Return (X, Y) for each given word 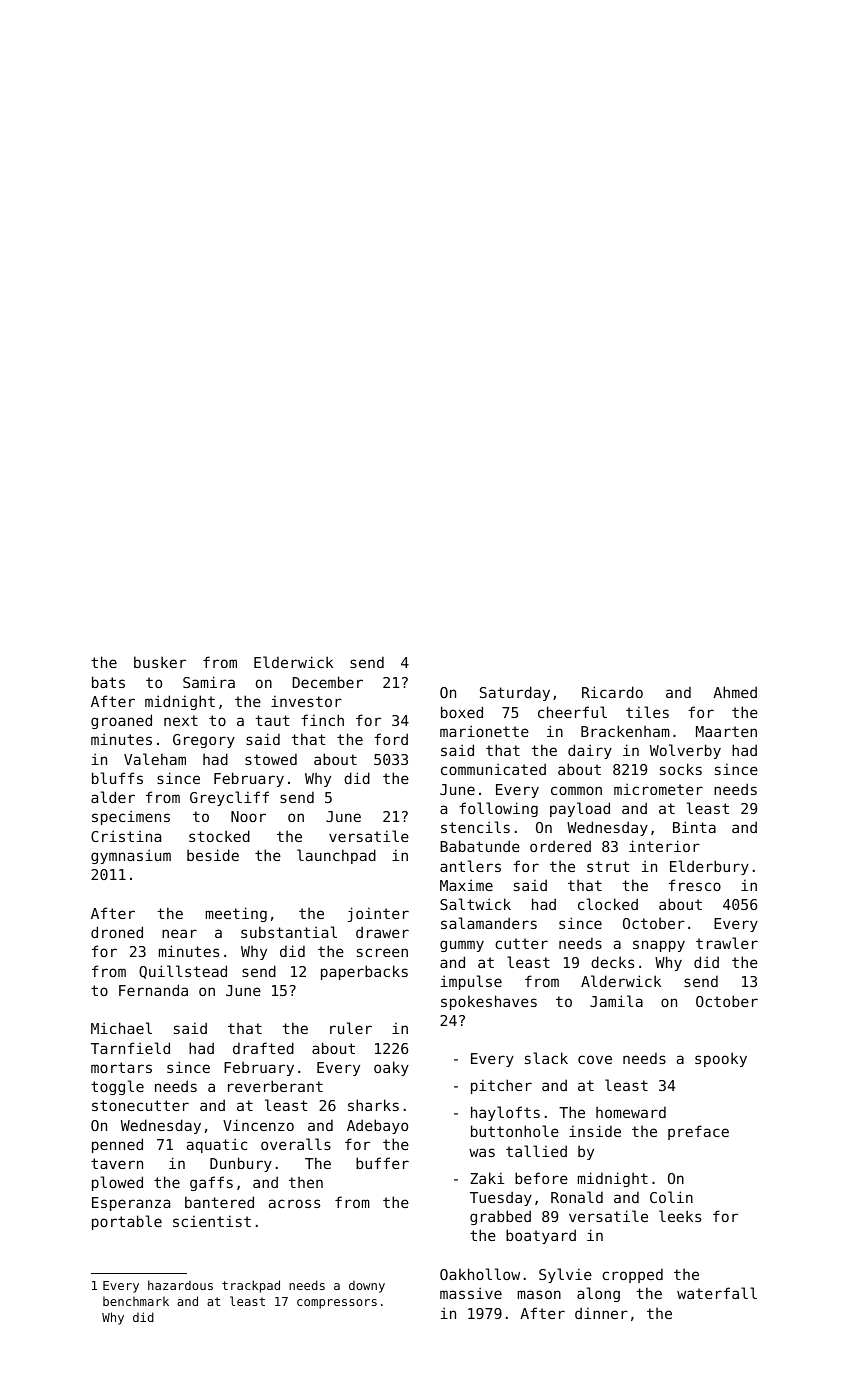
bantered (219, 1202)
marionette (484, 731)
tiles (647, 712)
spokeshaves (489, 1002)
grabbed (500, 1217)
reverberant (275, 1086)
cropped (632, 1275)
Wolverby (685, 751)
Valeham (155, 759)
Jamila (616, 1001)
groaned (121, 721)
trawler (727, 943)
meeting (236, 914)
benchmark (136, 1301)
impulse (471, 982)
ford (391, 739)
